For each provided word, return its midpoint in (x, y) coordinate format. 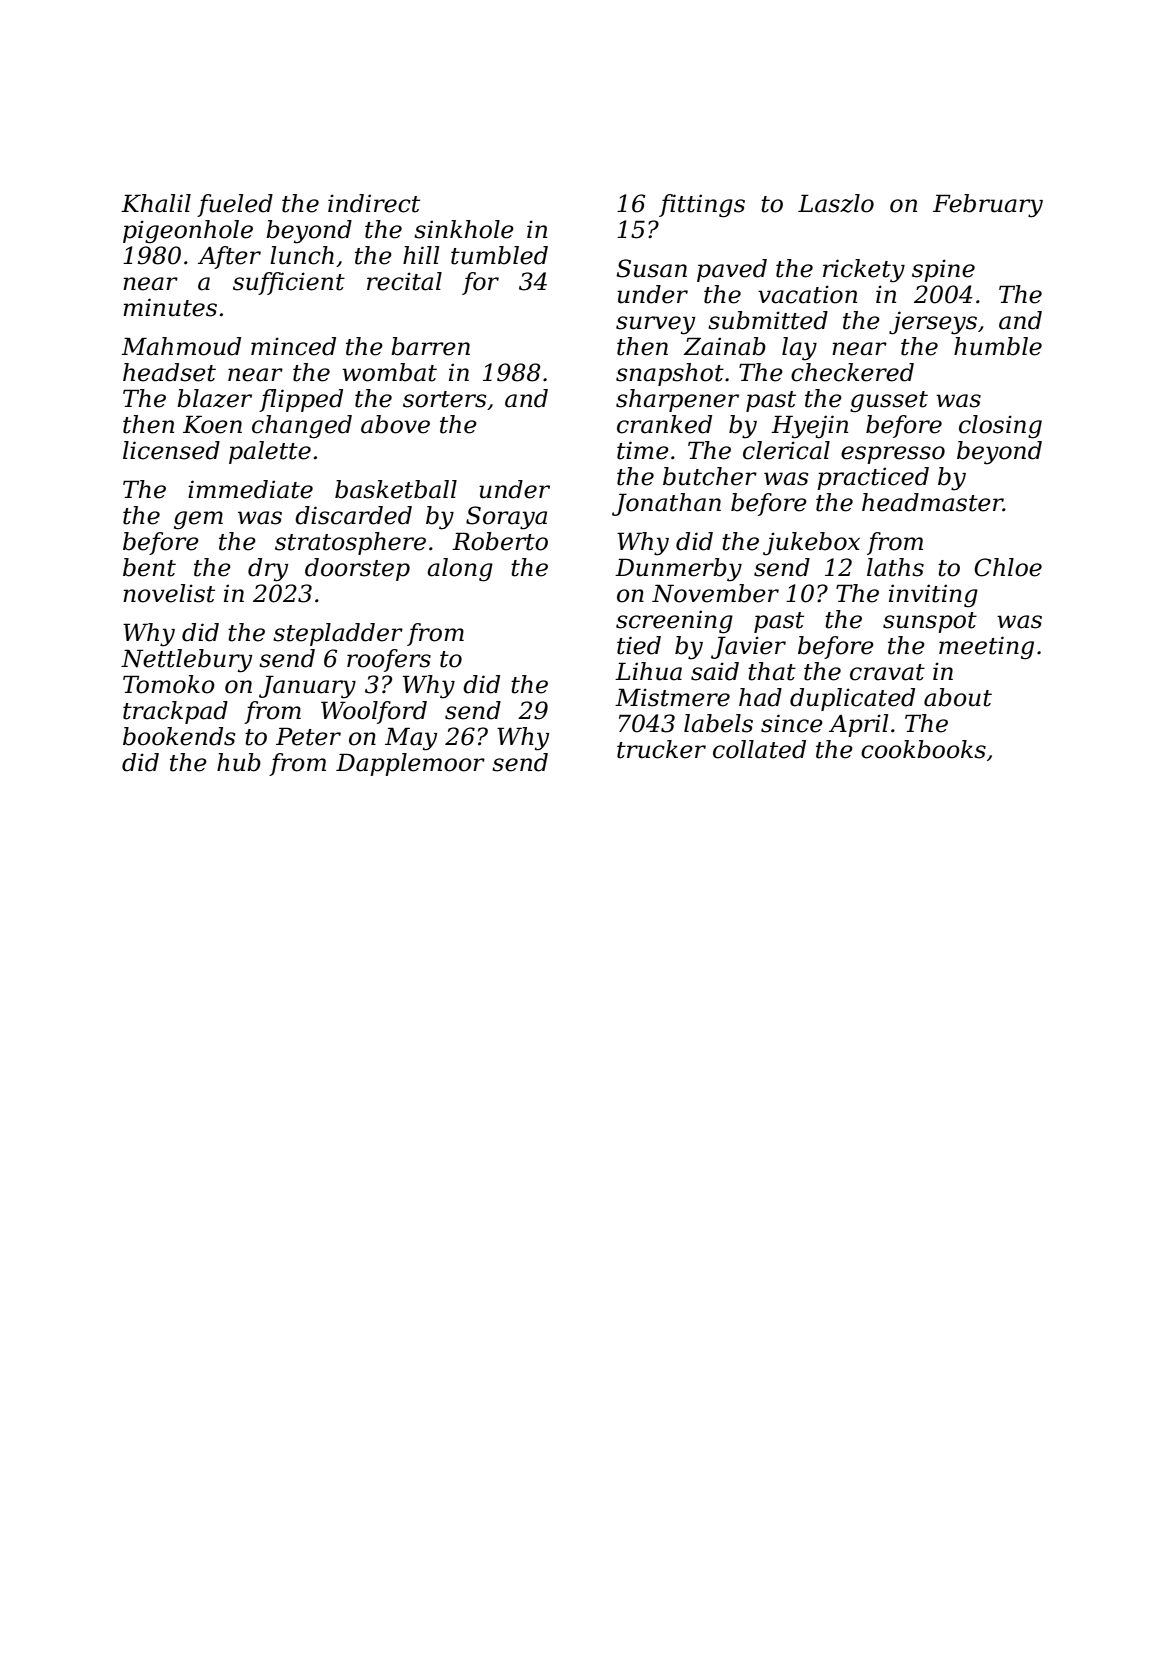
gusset (889, 402)
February (988, 206)
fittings (702, 206)
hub (239, 762)
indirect (374, 203)
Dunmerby (678, 570)
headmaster (932, 502)
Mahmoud (181, 346)
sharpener (677, 400)
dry (268, 570)
